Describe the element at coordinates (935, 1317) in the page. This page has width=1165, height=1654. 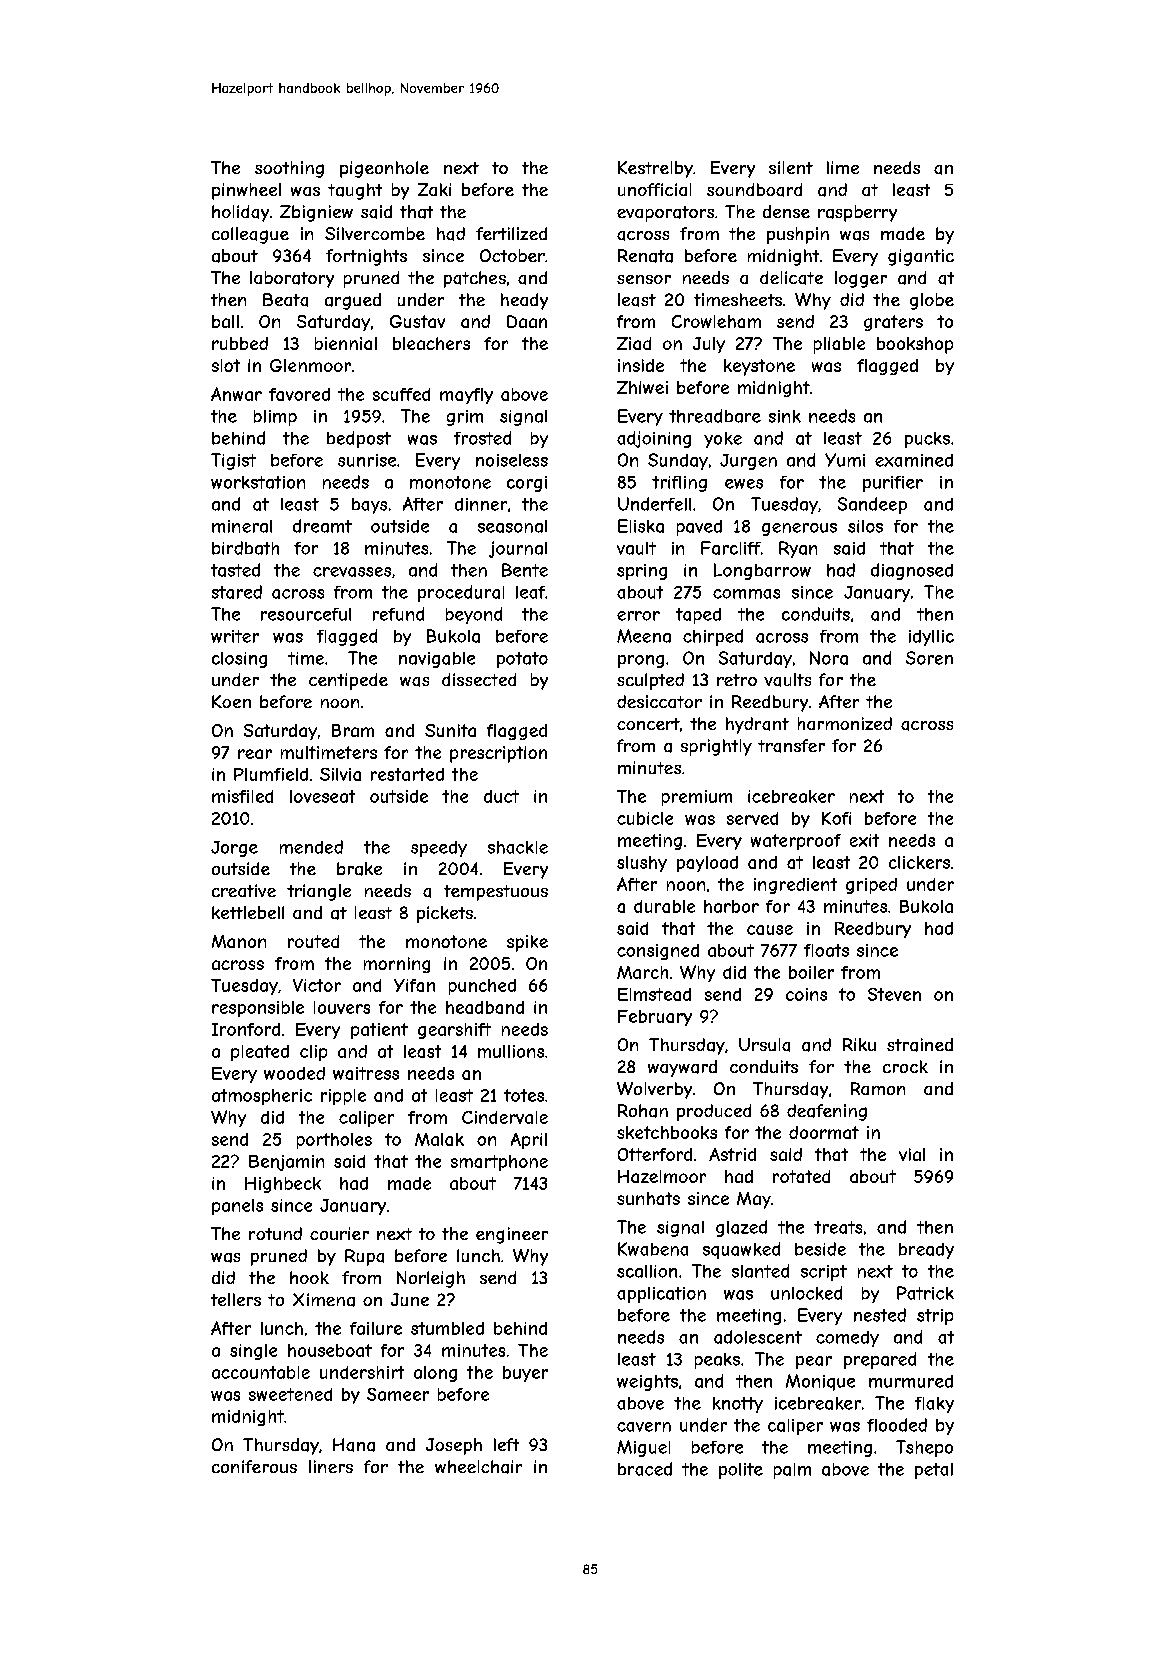
I see `strip` at that location.
